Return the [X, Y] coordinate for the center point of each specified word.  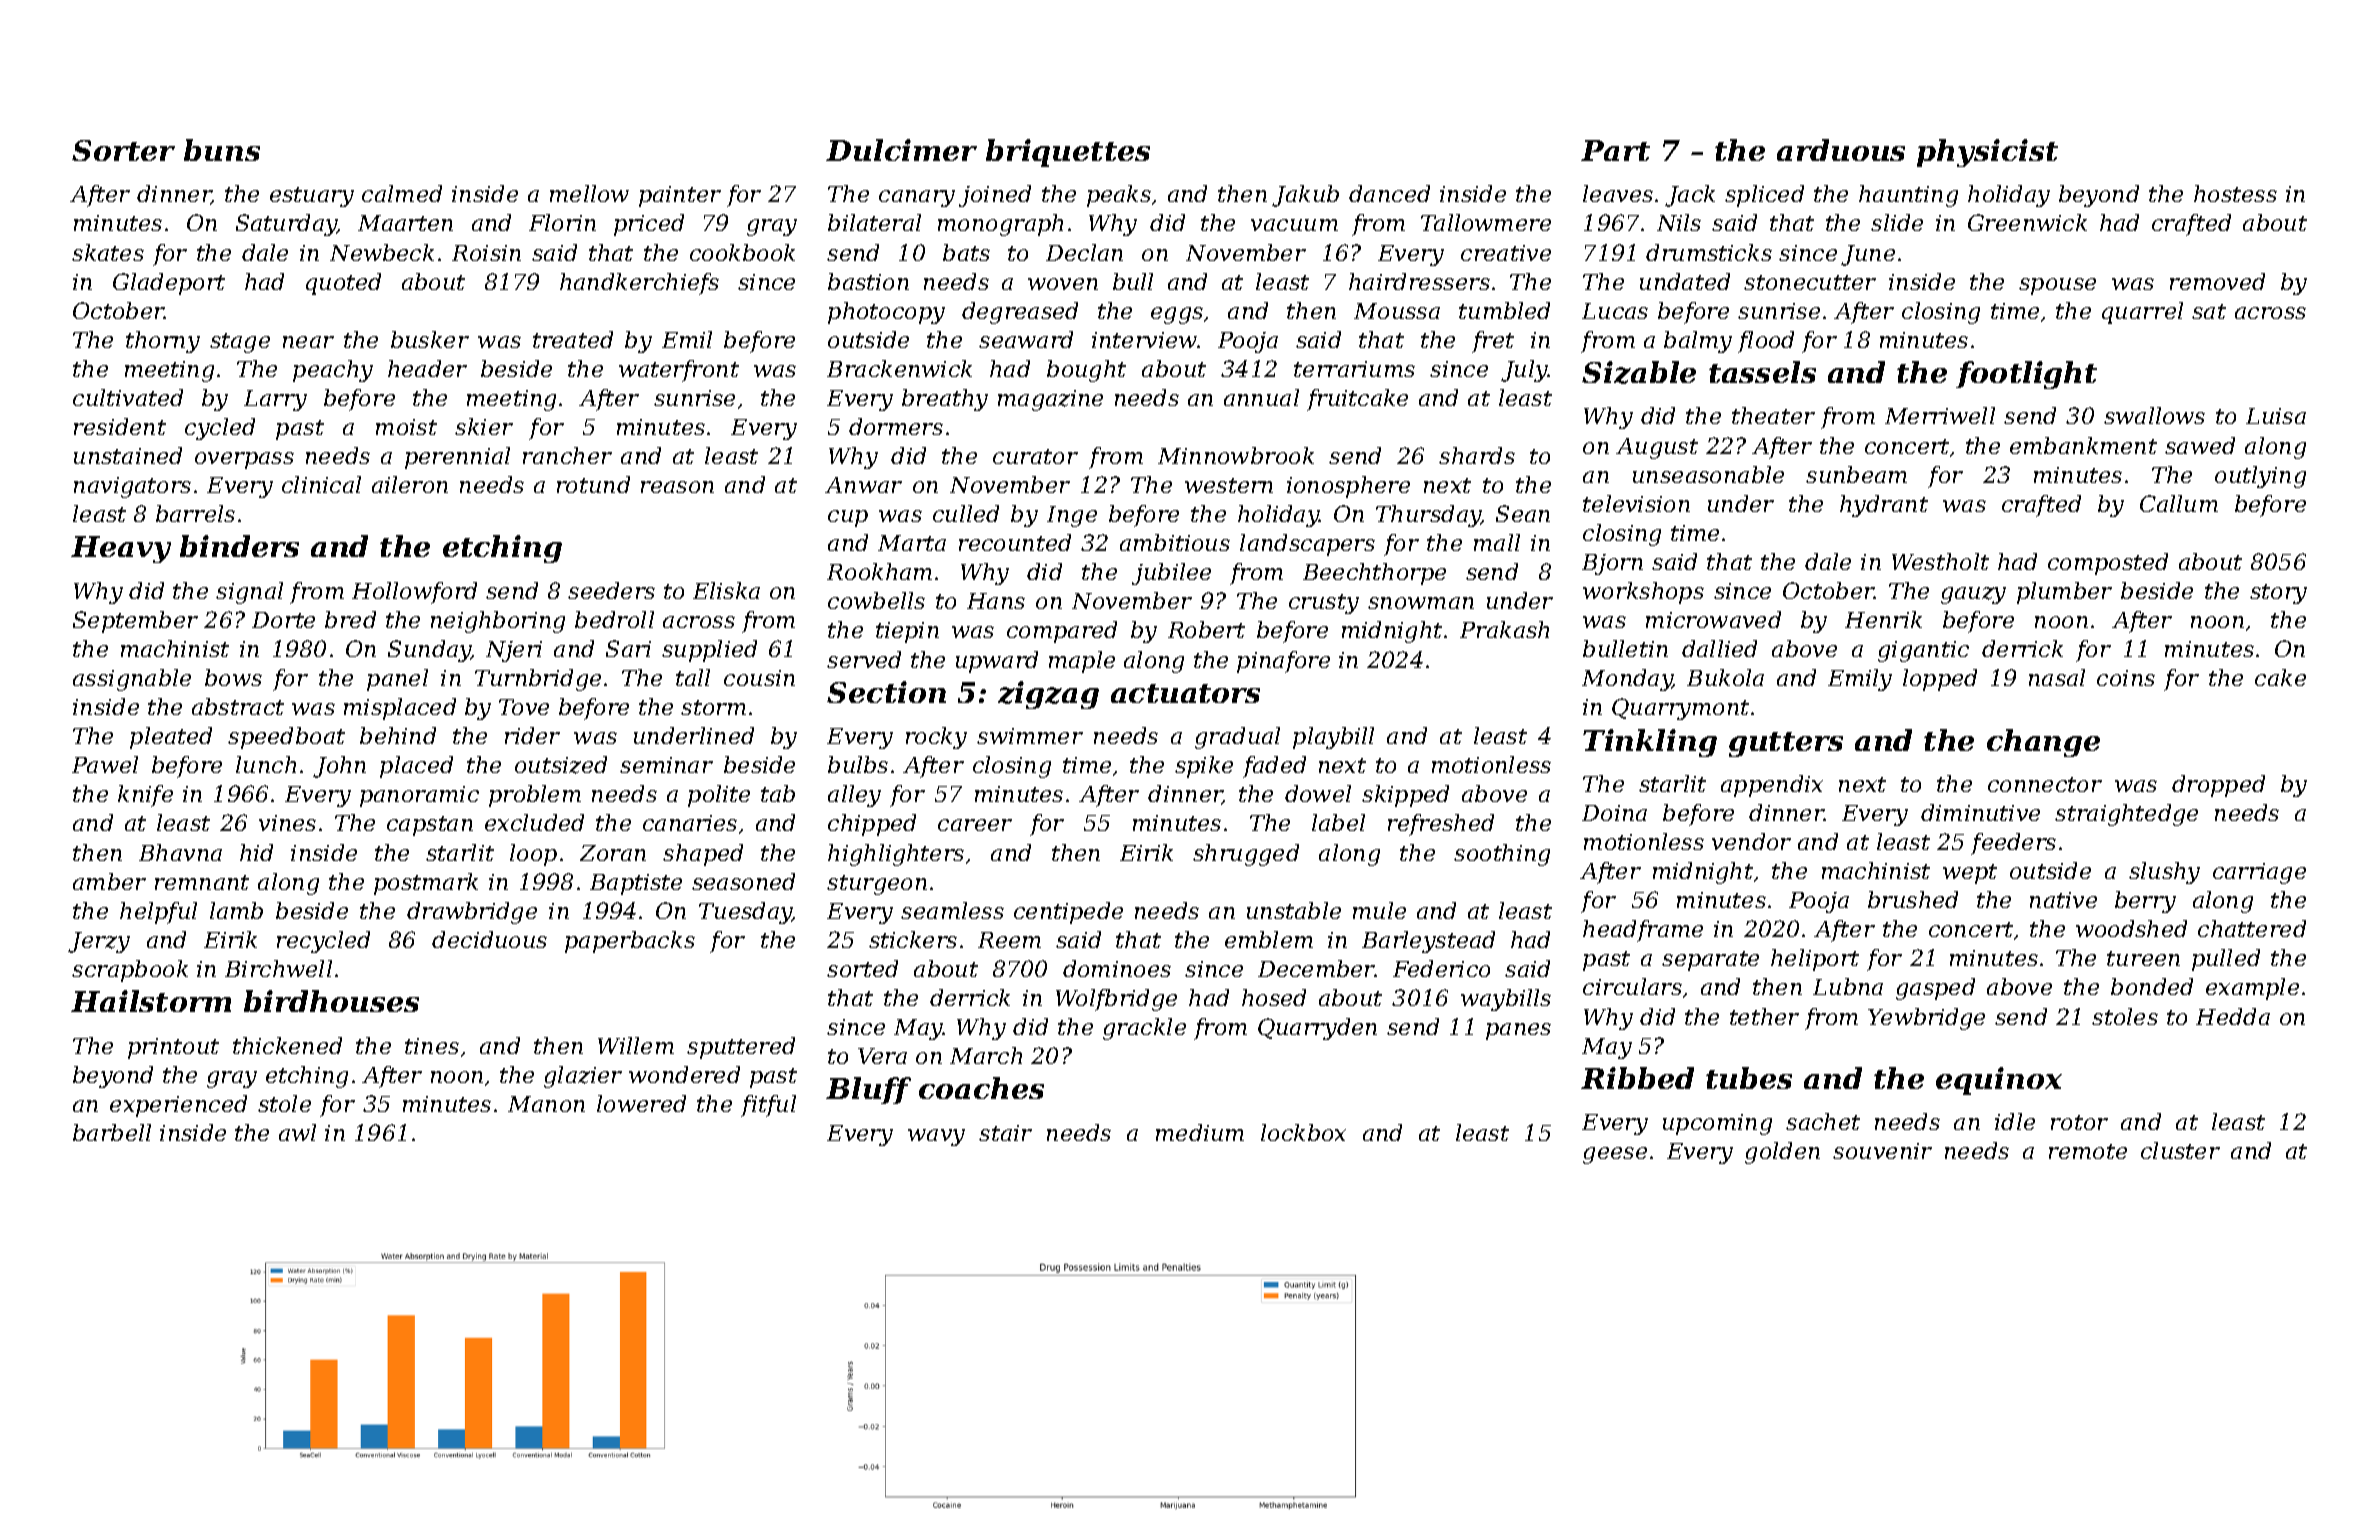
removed [2217, 281]
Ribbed [1637, 1078]
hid [256, 852]
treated [573, 339]
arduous [1841, 150]
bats [966, 252]
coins [2126, 678]
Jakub [1305, 196]
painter [680, 196]
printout [173, 1048]
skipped [1405, 796]
